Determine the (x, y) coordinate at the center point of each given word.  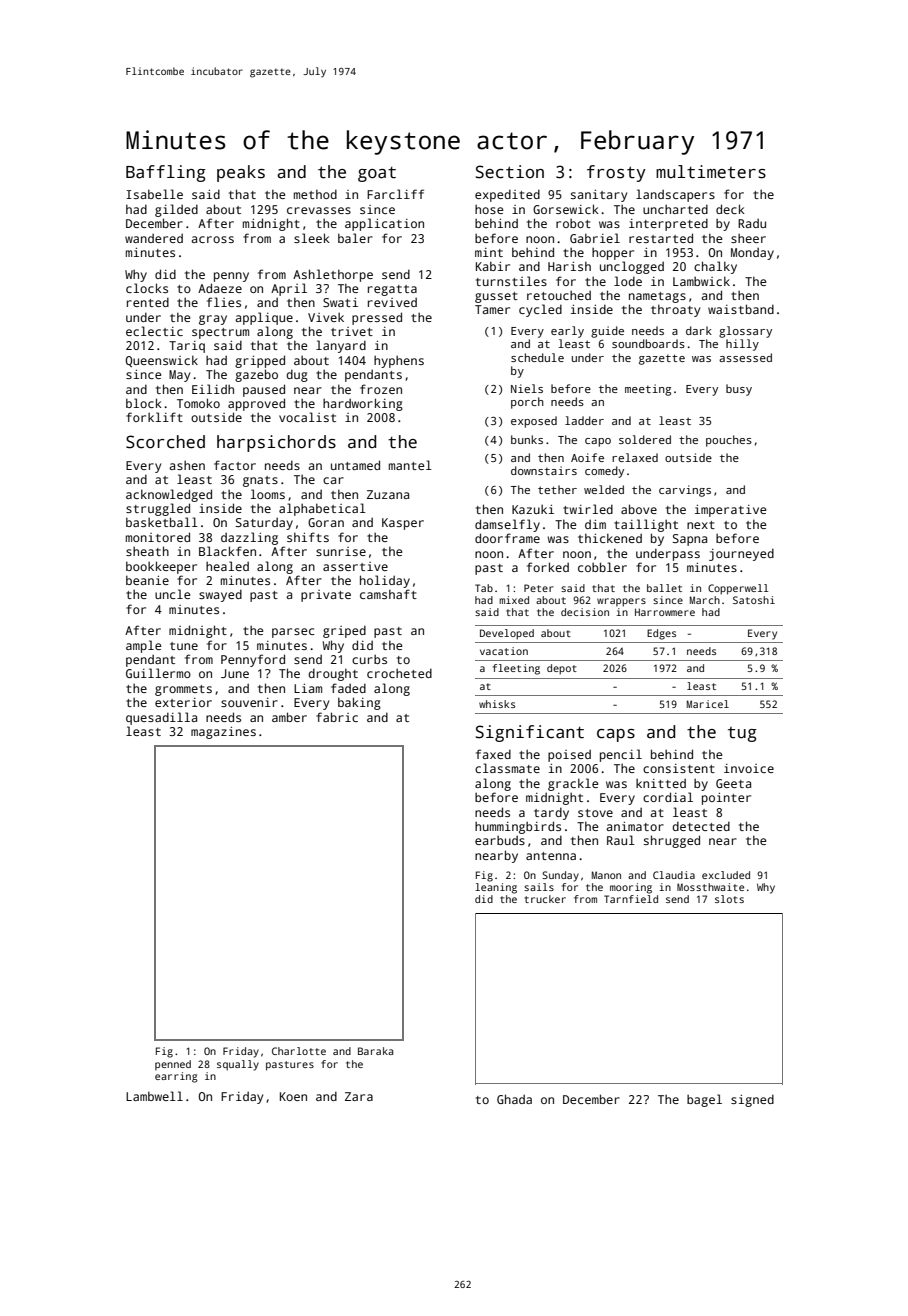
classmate (507, 768)
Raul (621, 840)
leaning (496, 888)
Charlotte (299, 1051)
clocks (147, 288)
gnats (260, 481)
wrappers (621, 602)
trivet (352, 331)
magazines (223, 733)
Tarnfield (631, 899)
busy (739, 390)
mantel (410, 465)
